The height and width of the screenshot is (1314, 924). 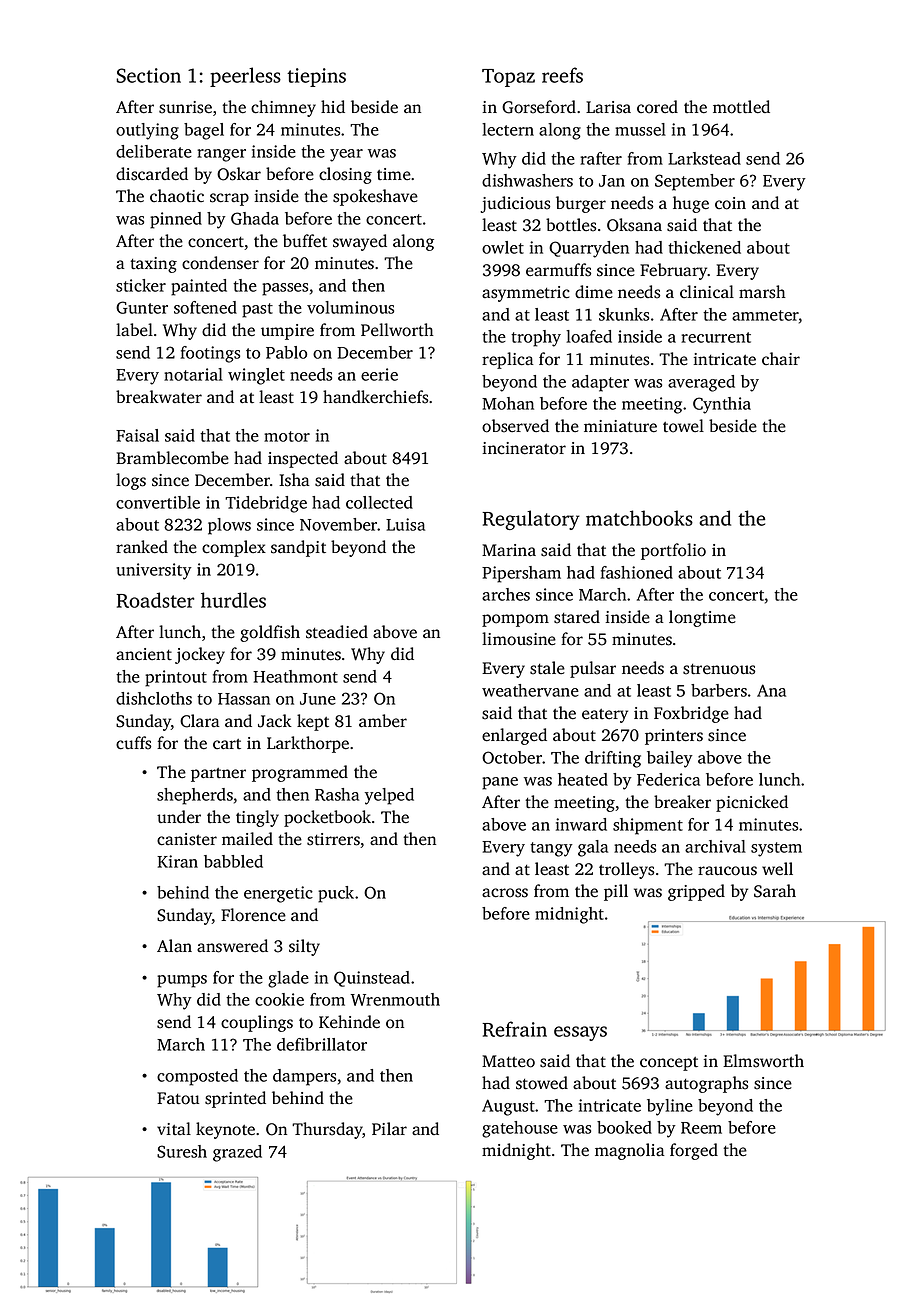 I want to click on scrap, so click(x=229, y=199).
